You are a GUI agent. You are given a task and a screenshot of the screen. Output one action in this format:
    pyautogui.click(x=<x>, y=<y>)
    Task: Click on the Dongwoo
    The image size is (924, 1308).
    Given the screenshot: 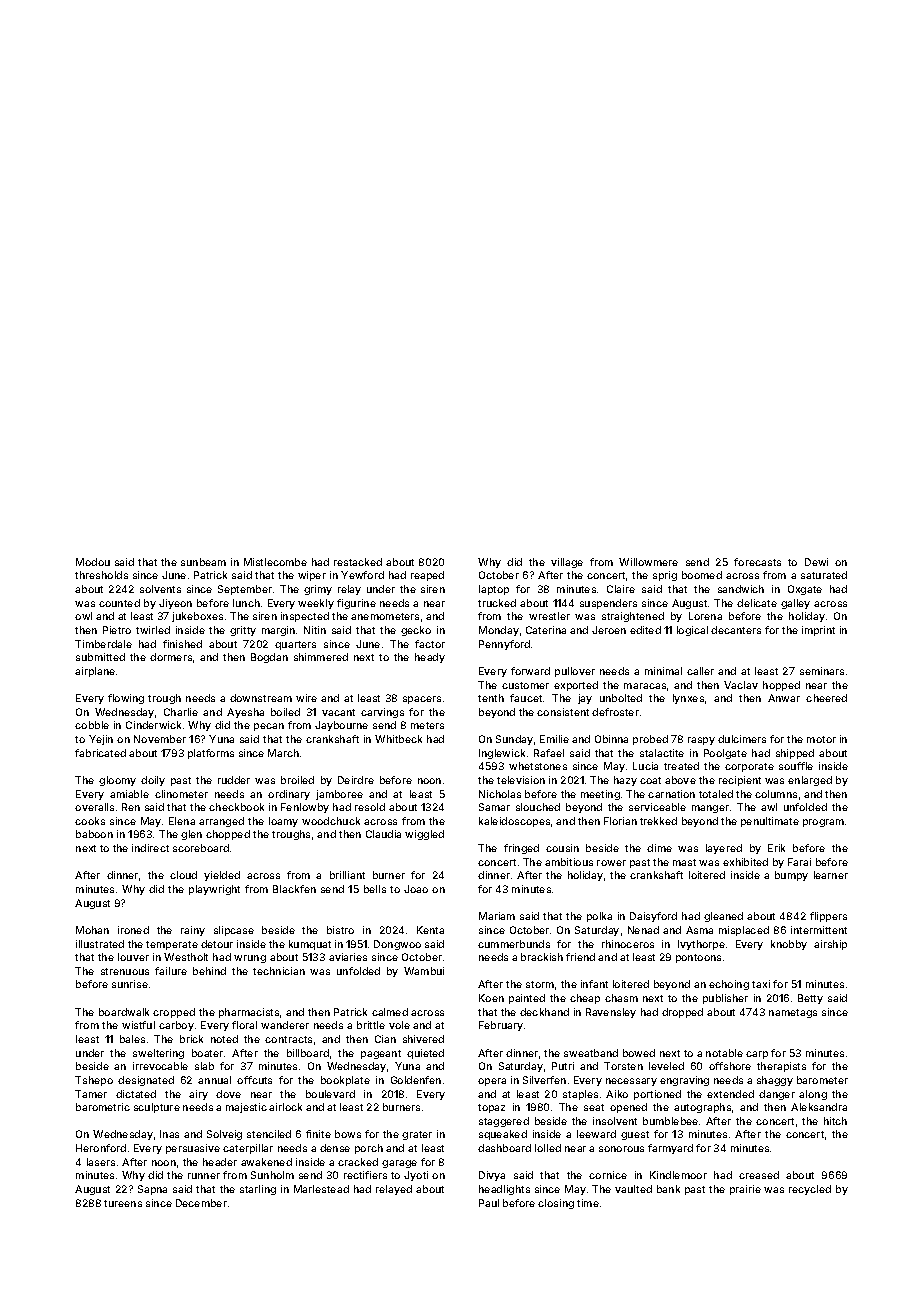 What is the action you would take?
    pyautogui.click(x=397, y=945)
